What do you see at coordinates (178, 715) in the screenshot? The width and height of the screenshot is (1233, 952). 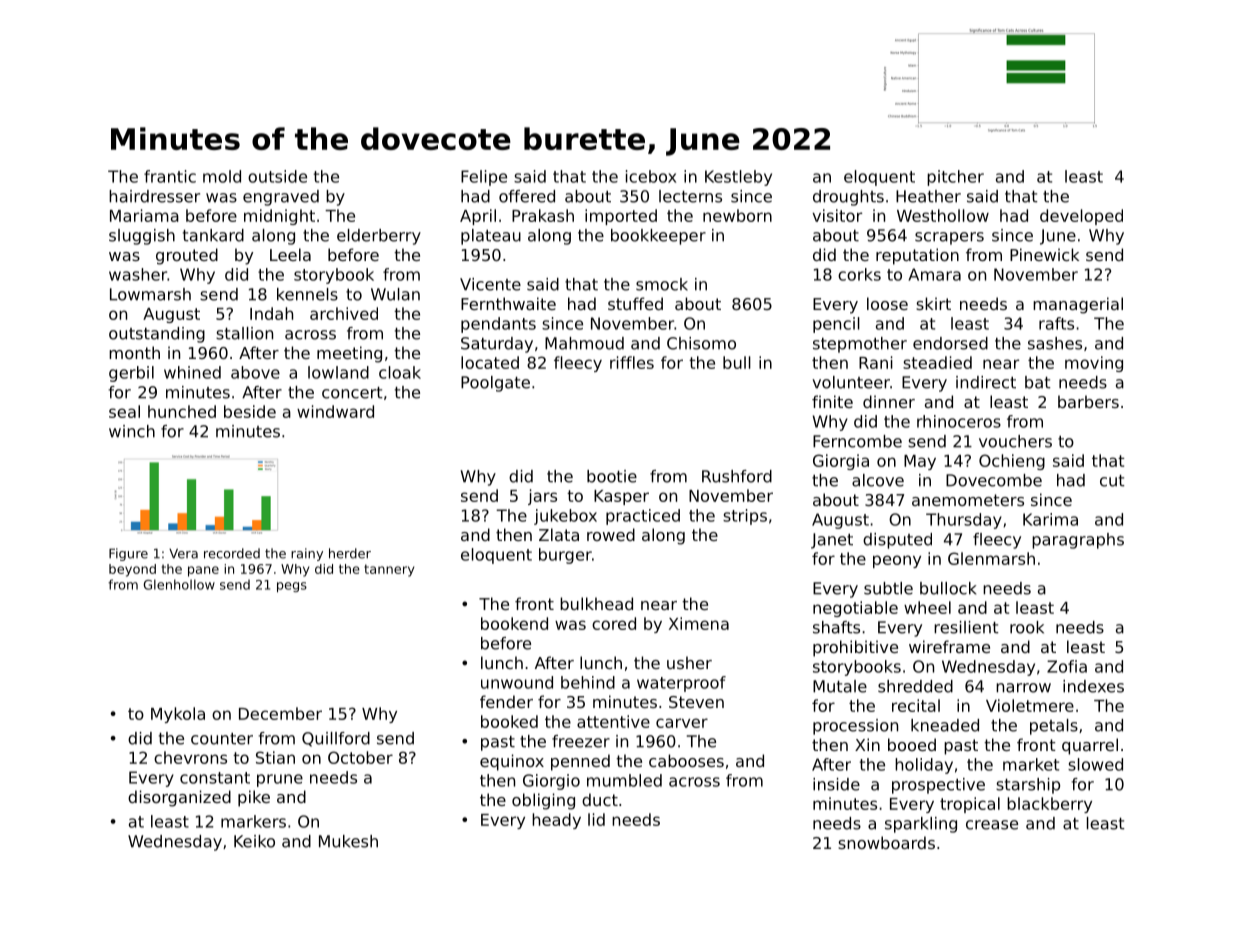 I see `Mykola` at bounding box center [178, 715].
